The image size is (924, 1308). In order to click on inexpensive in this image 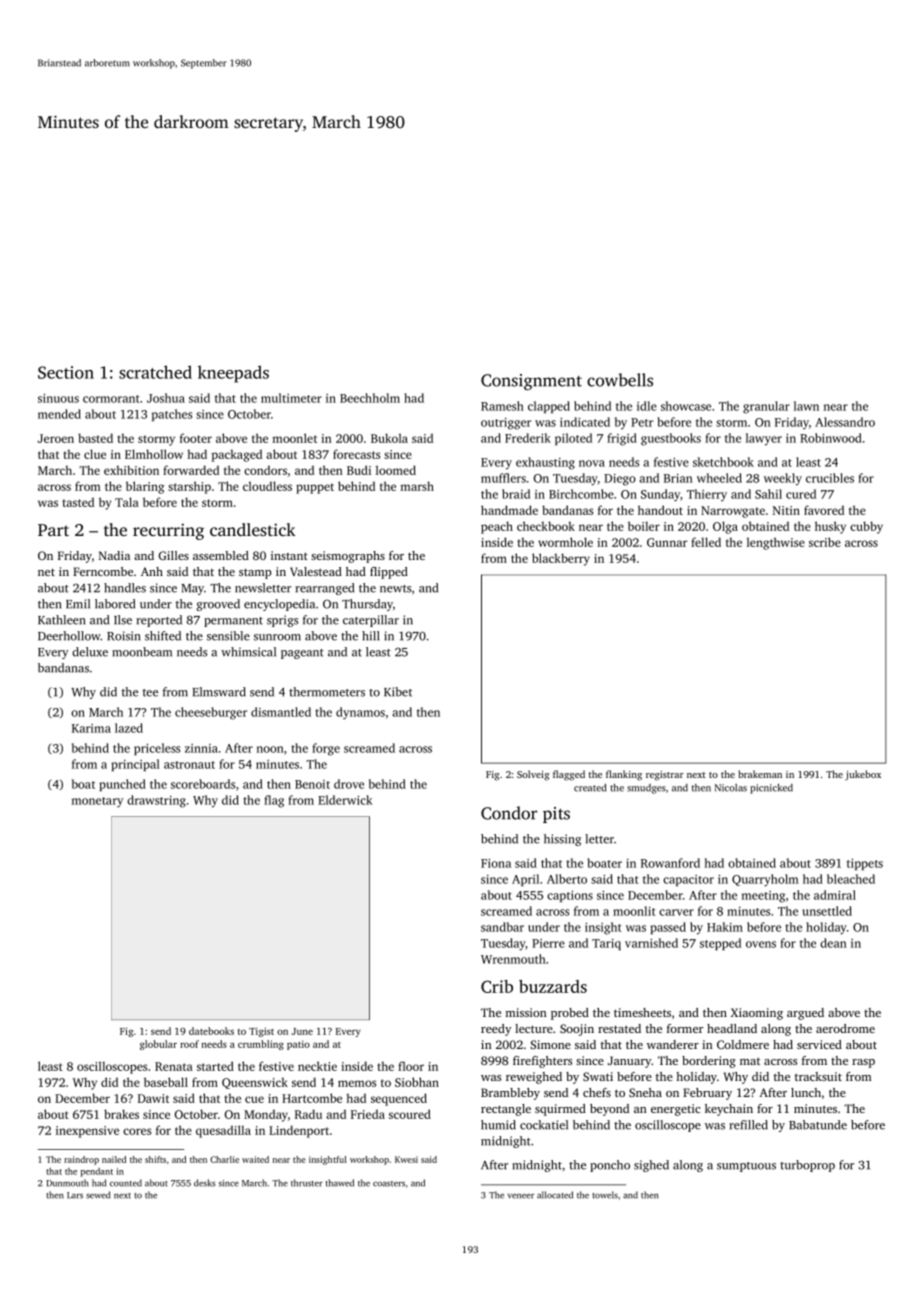, I will do `click(87, 1132)`.
